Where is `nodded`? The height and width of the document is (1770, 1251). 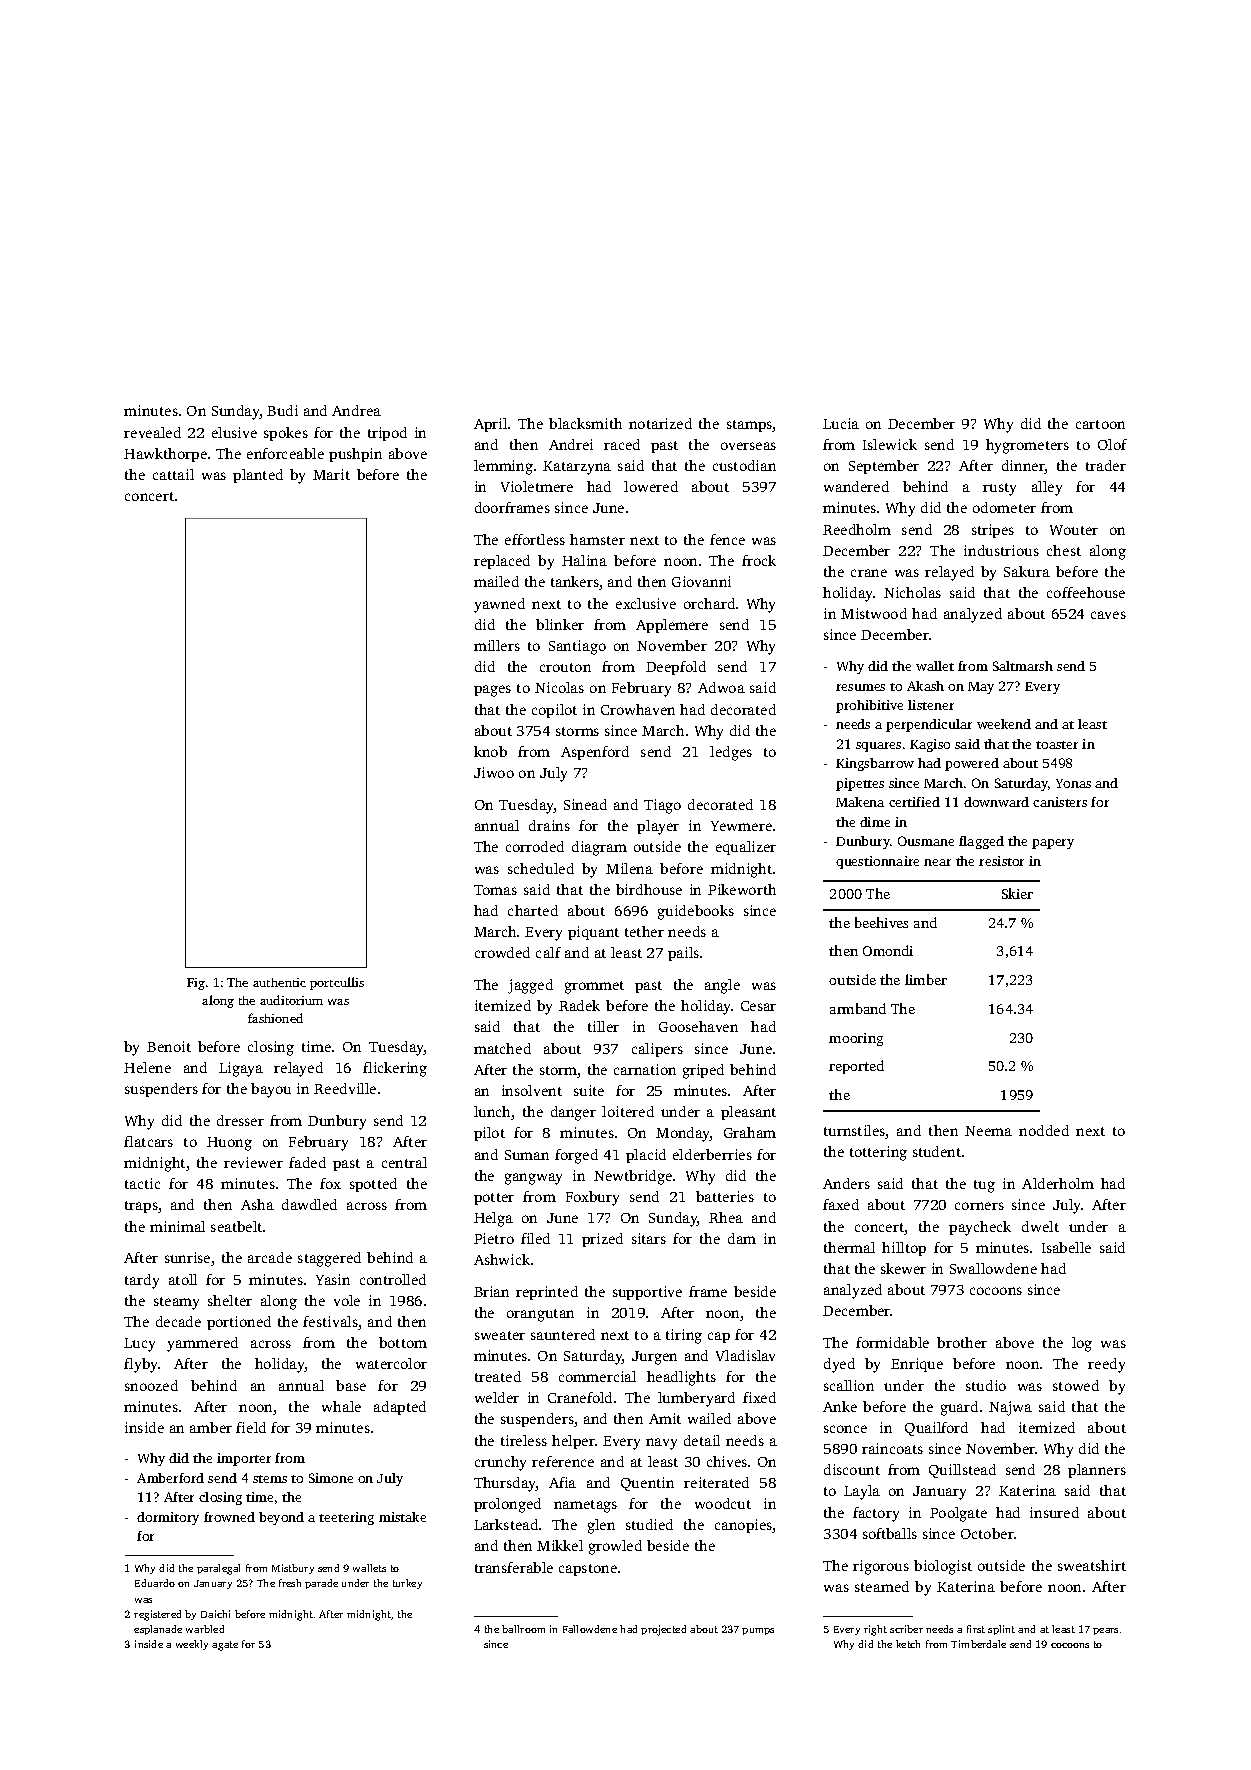 nodded is located at coordinates (1044, 1130).
